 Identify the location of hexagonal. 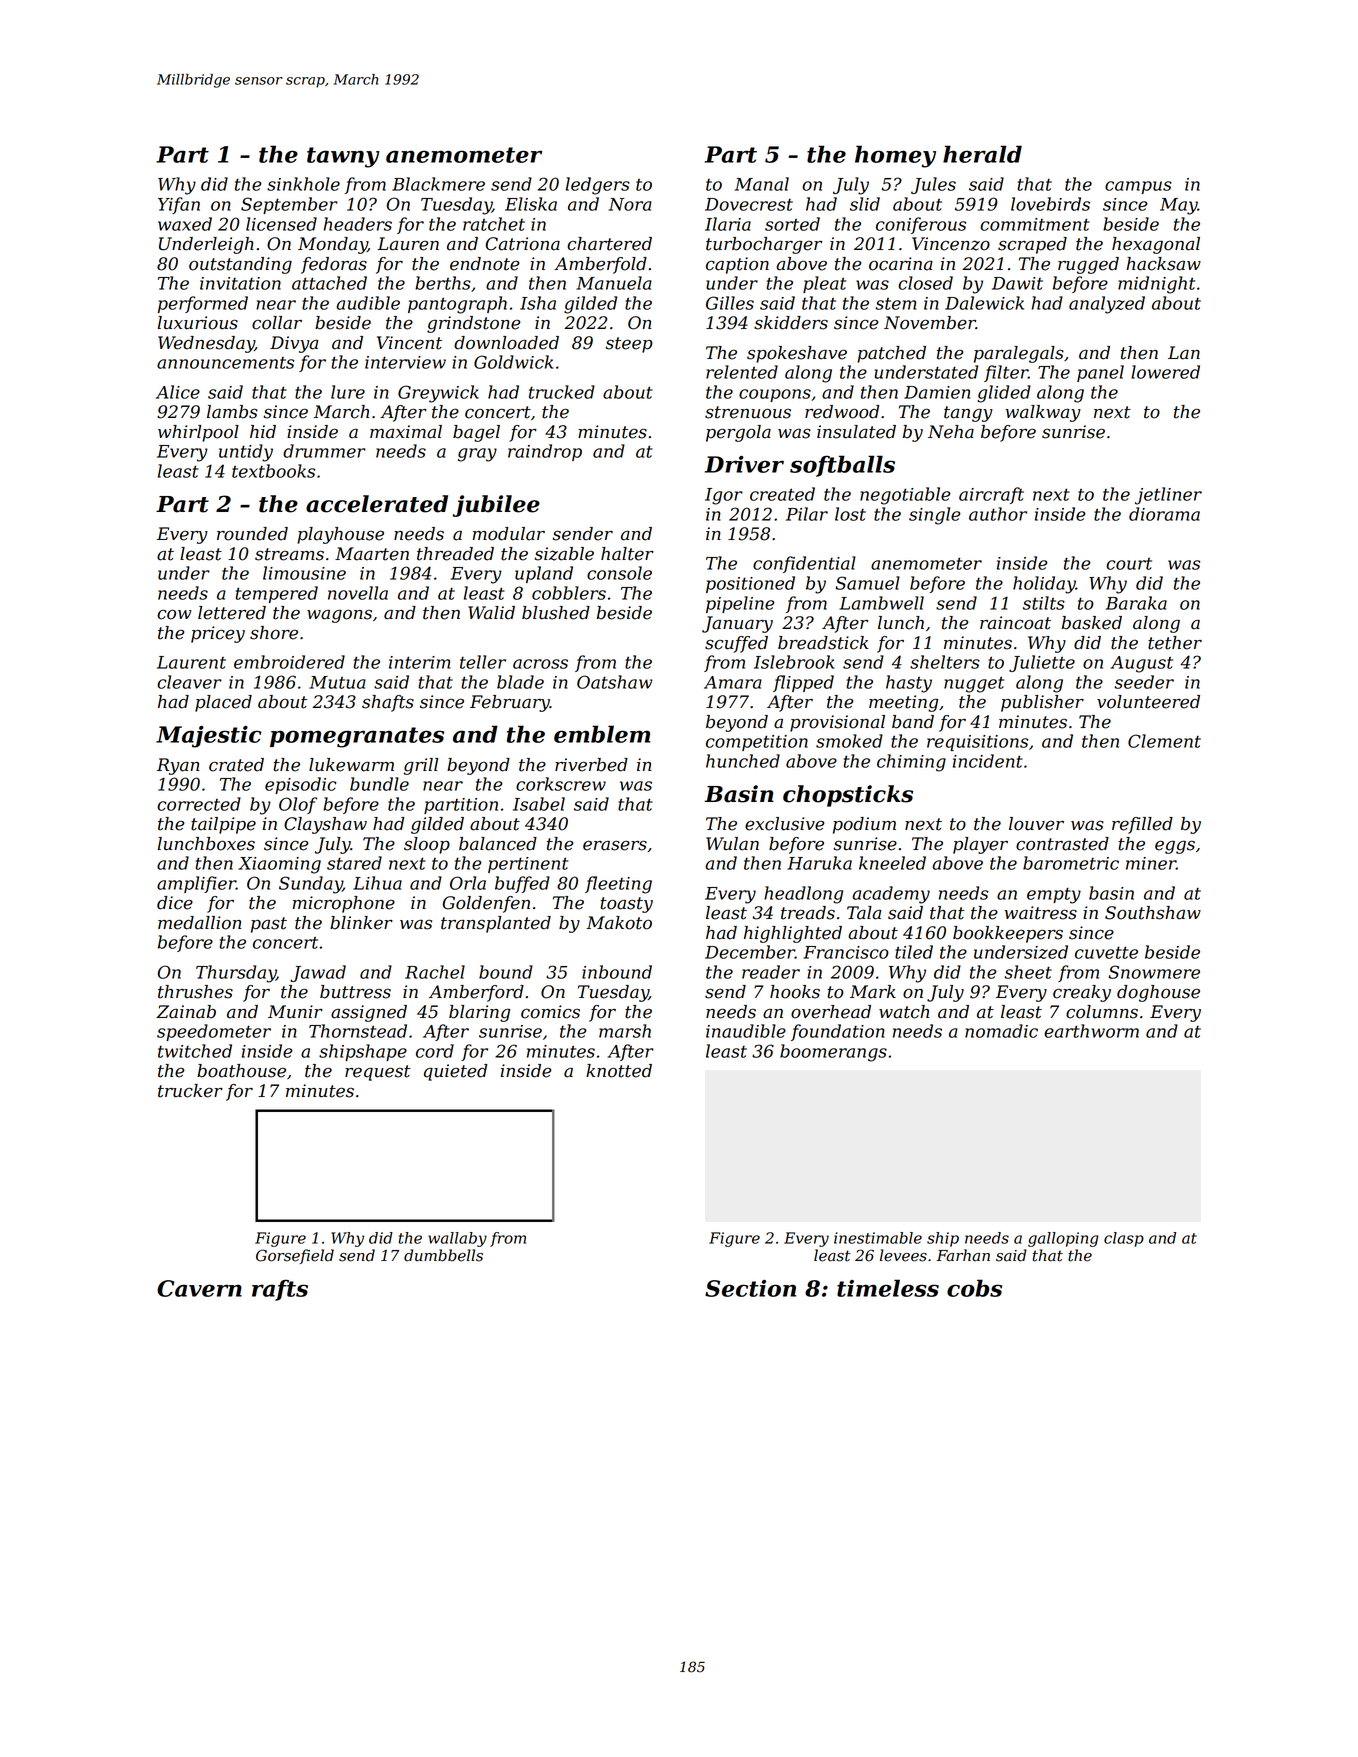
(1156, 245).
